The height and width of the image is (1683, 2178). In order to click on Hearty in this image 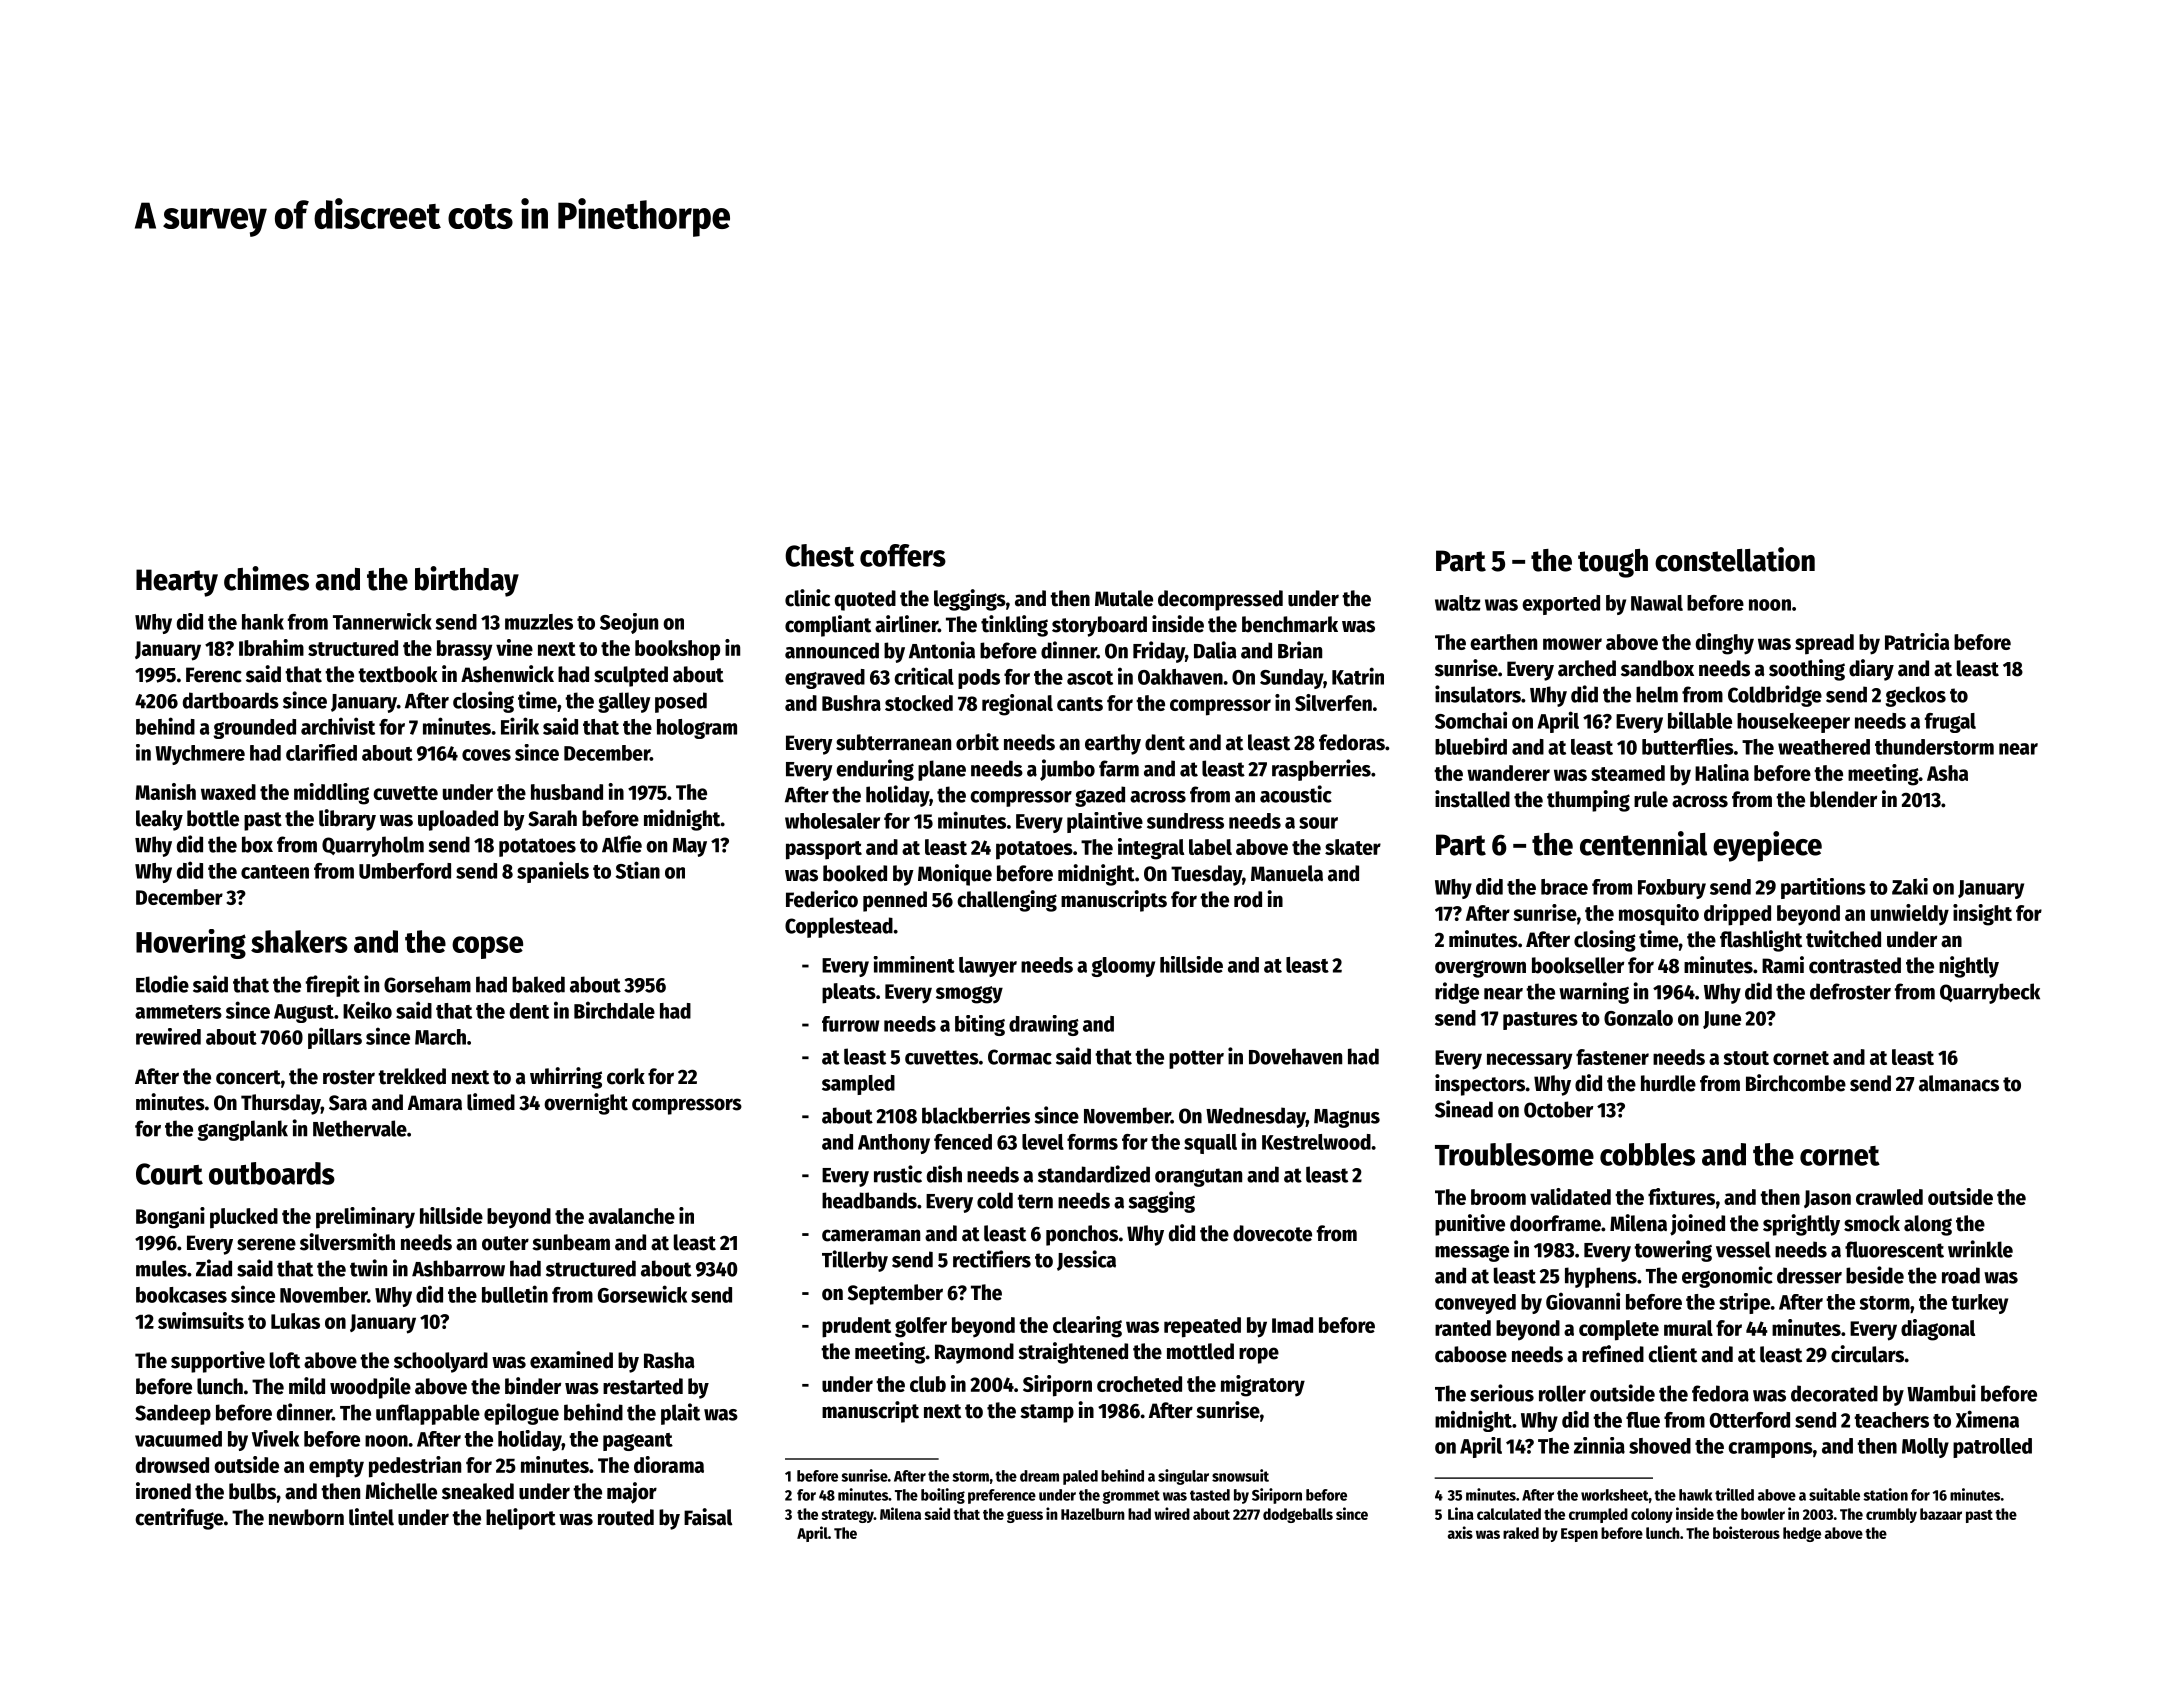, I will do `click(177, 583)`.
